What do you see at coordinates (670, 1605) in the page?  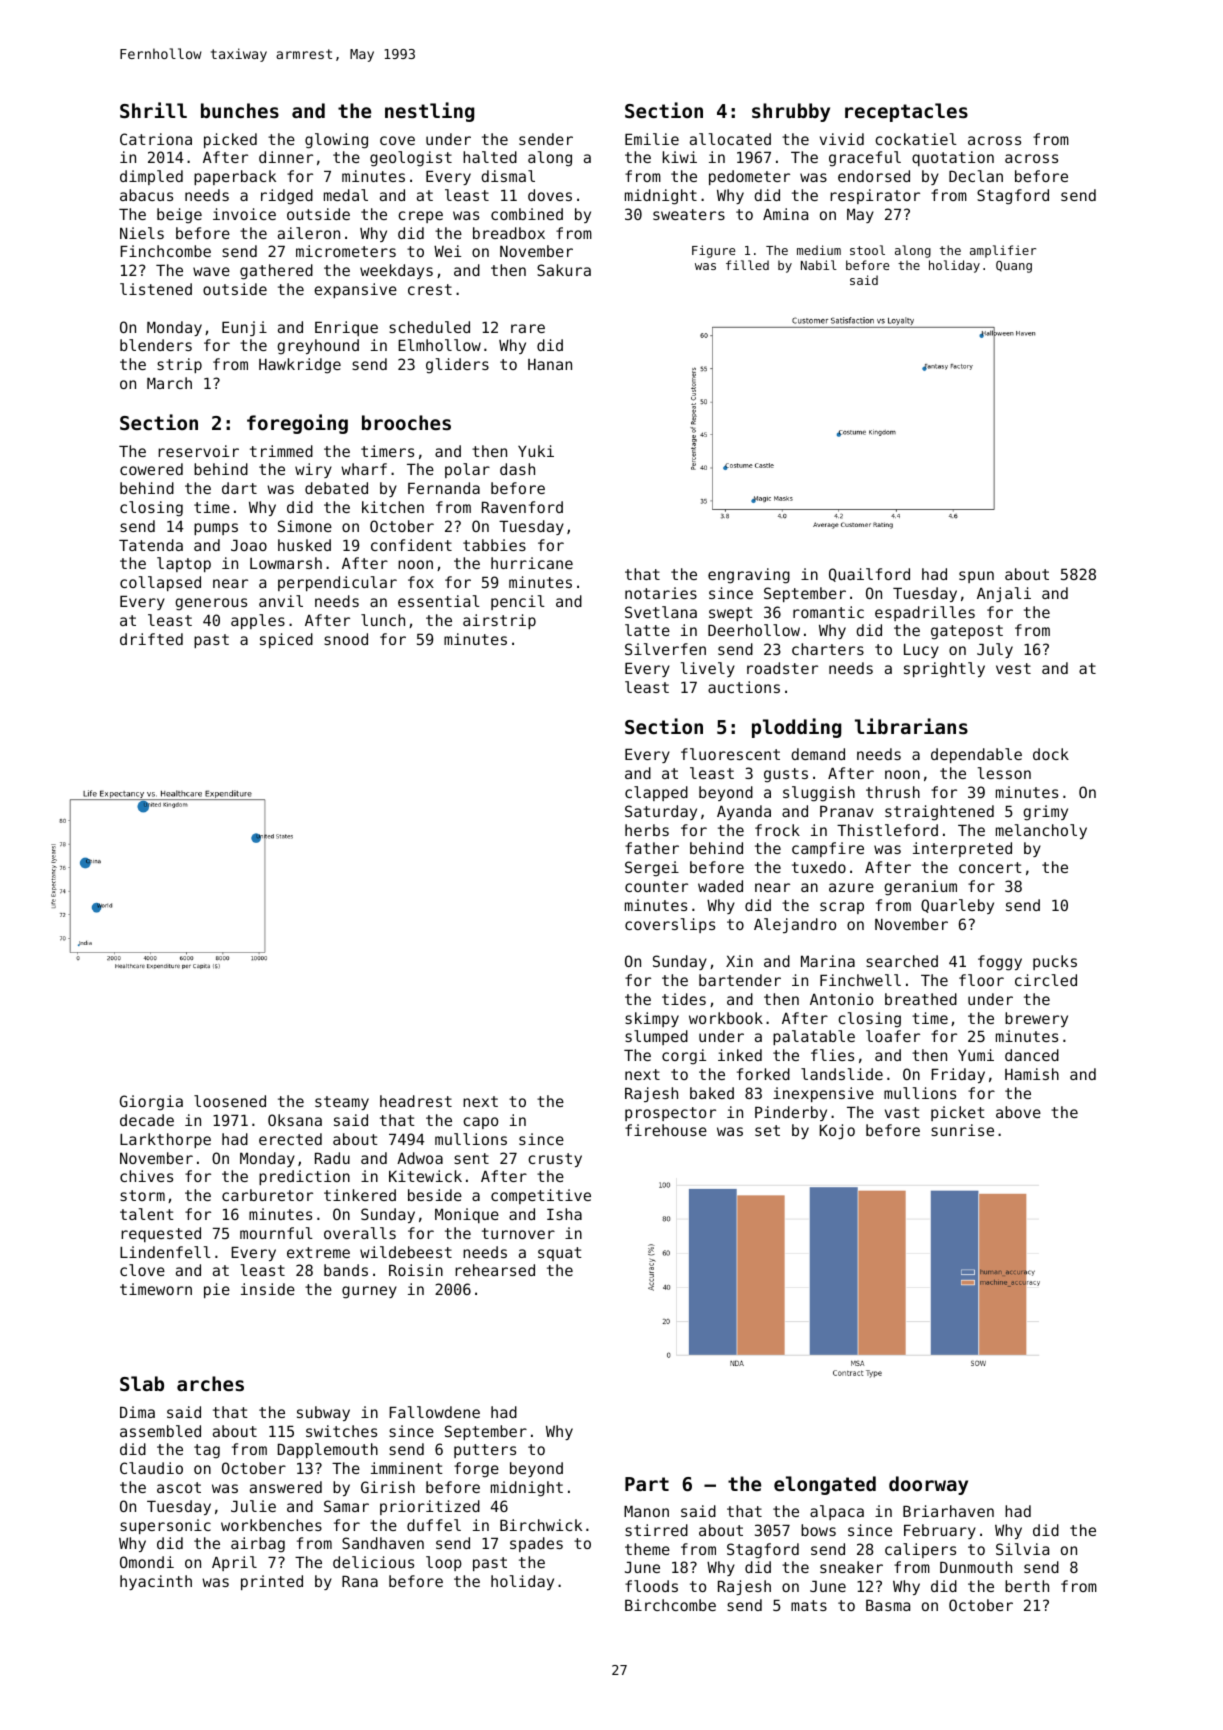 I see `Birchcombe` at bounding box center [670, 1605].
